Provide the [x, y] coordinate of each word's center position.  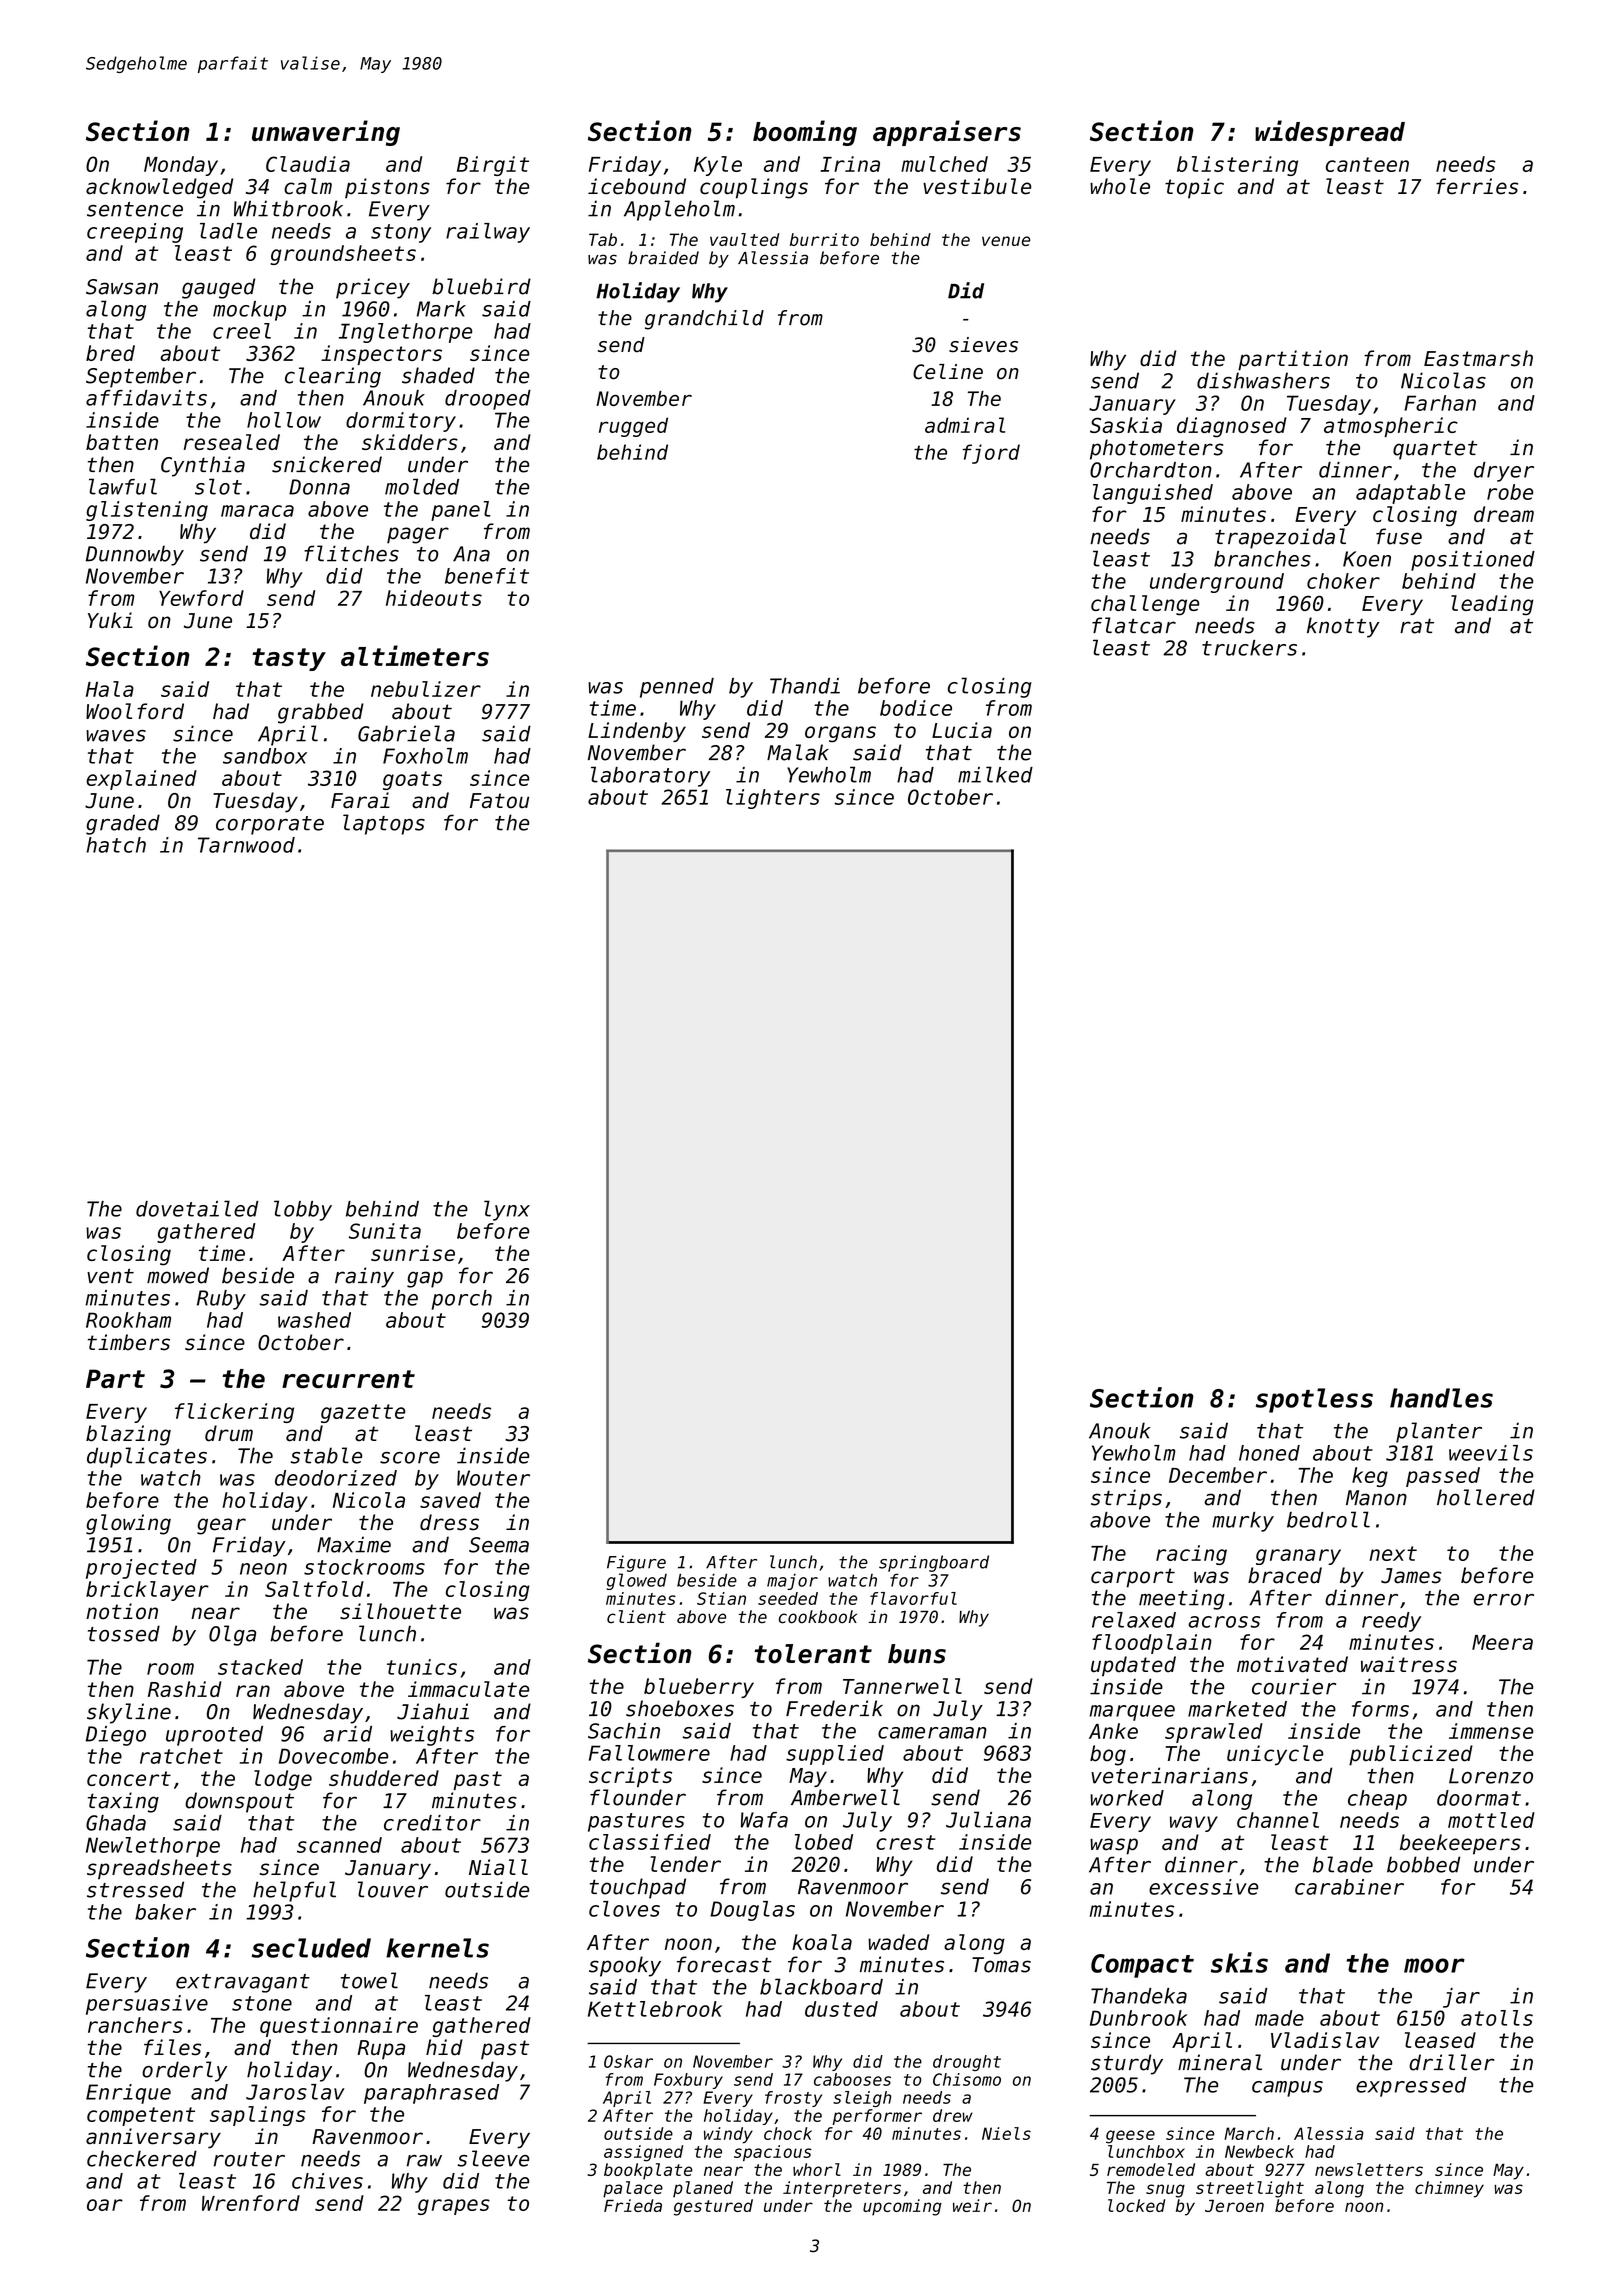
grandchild [704, 320]
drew [953, 2115]
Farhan [1440, 403]
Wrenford [251, 2203]
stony [401, 233]
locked [1136, 2205]
